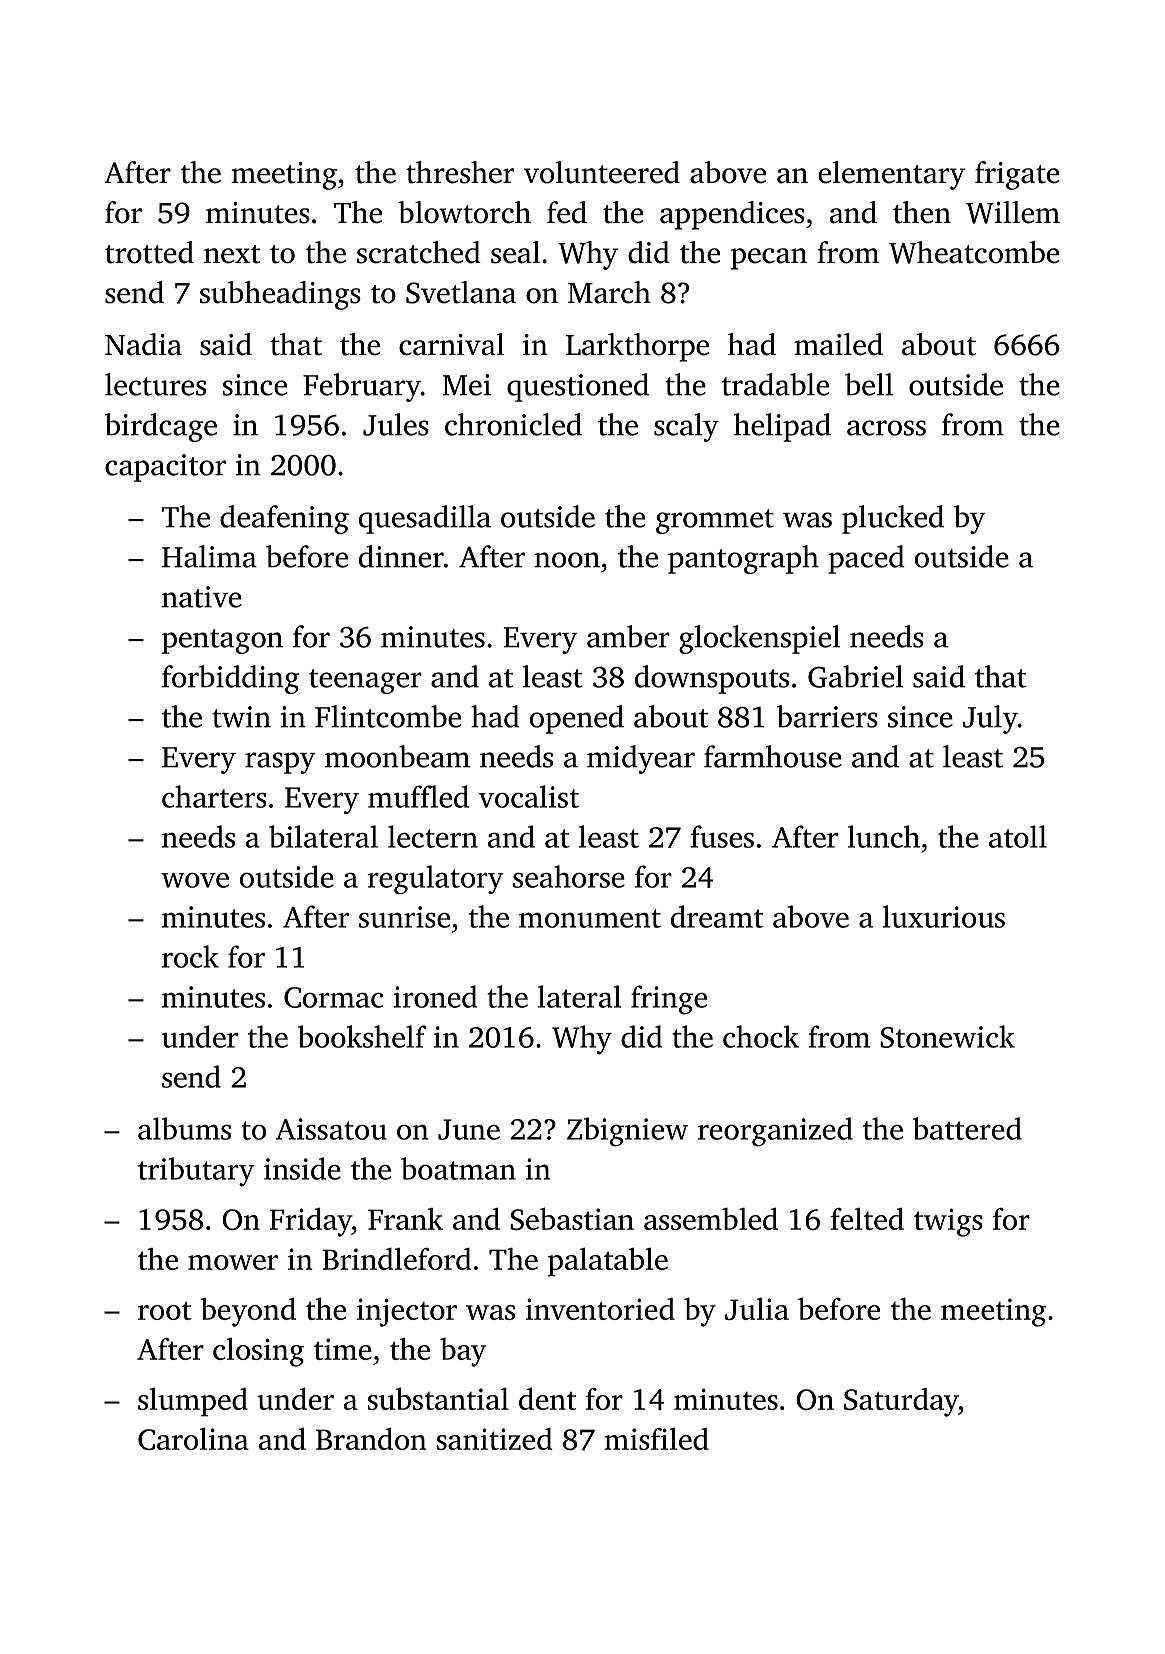 The height and width of the document is (1654, 1165). Describe the element at coordinates (193, 1439) in the document. I see `Carolina` at that location.
